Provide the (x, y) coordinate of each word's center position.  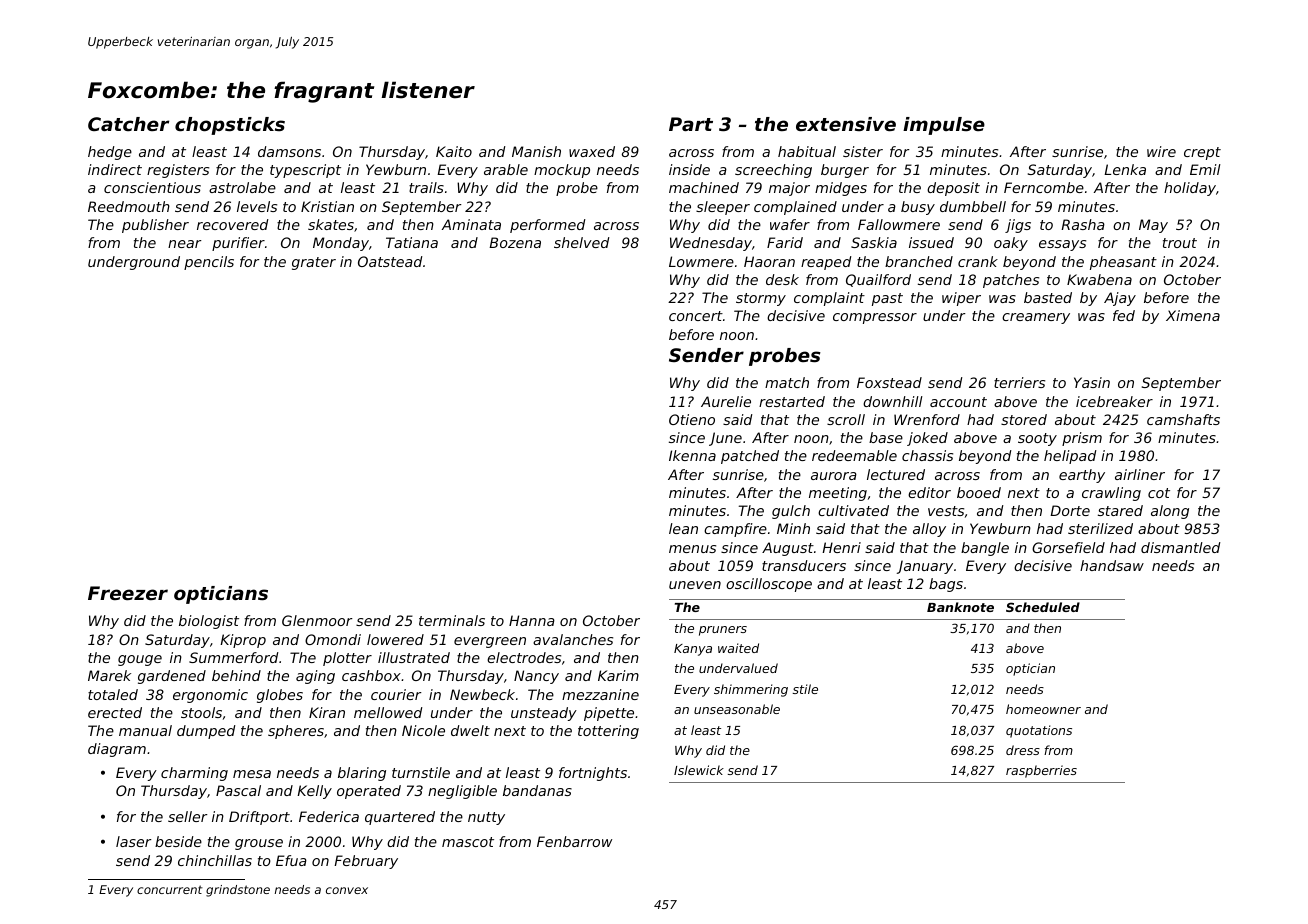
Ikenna (692, 455)
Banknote (960, 607)
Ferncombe (1044, 187)
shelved (582, 242)
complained (795, 208)
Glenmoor (317, 620)
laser (134, 841)
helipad (1070, 457)
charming (194, 774)
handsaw (1112, 565)
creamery (1036, 318)
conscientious (152, 187)
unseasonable (737, 709)
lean (683, 528)
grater (314, 263)
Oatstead (390, 261)
